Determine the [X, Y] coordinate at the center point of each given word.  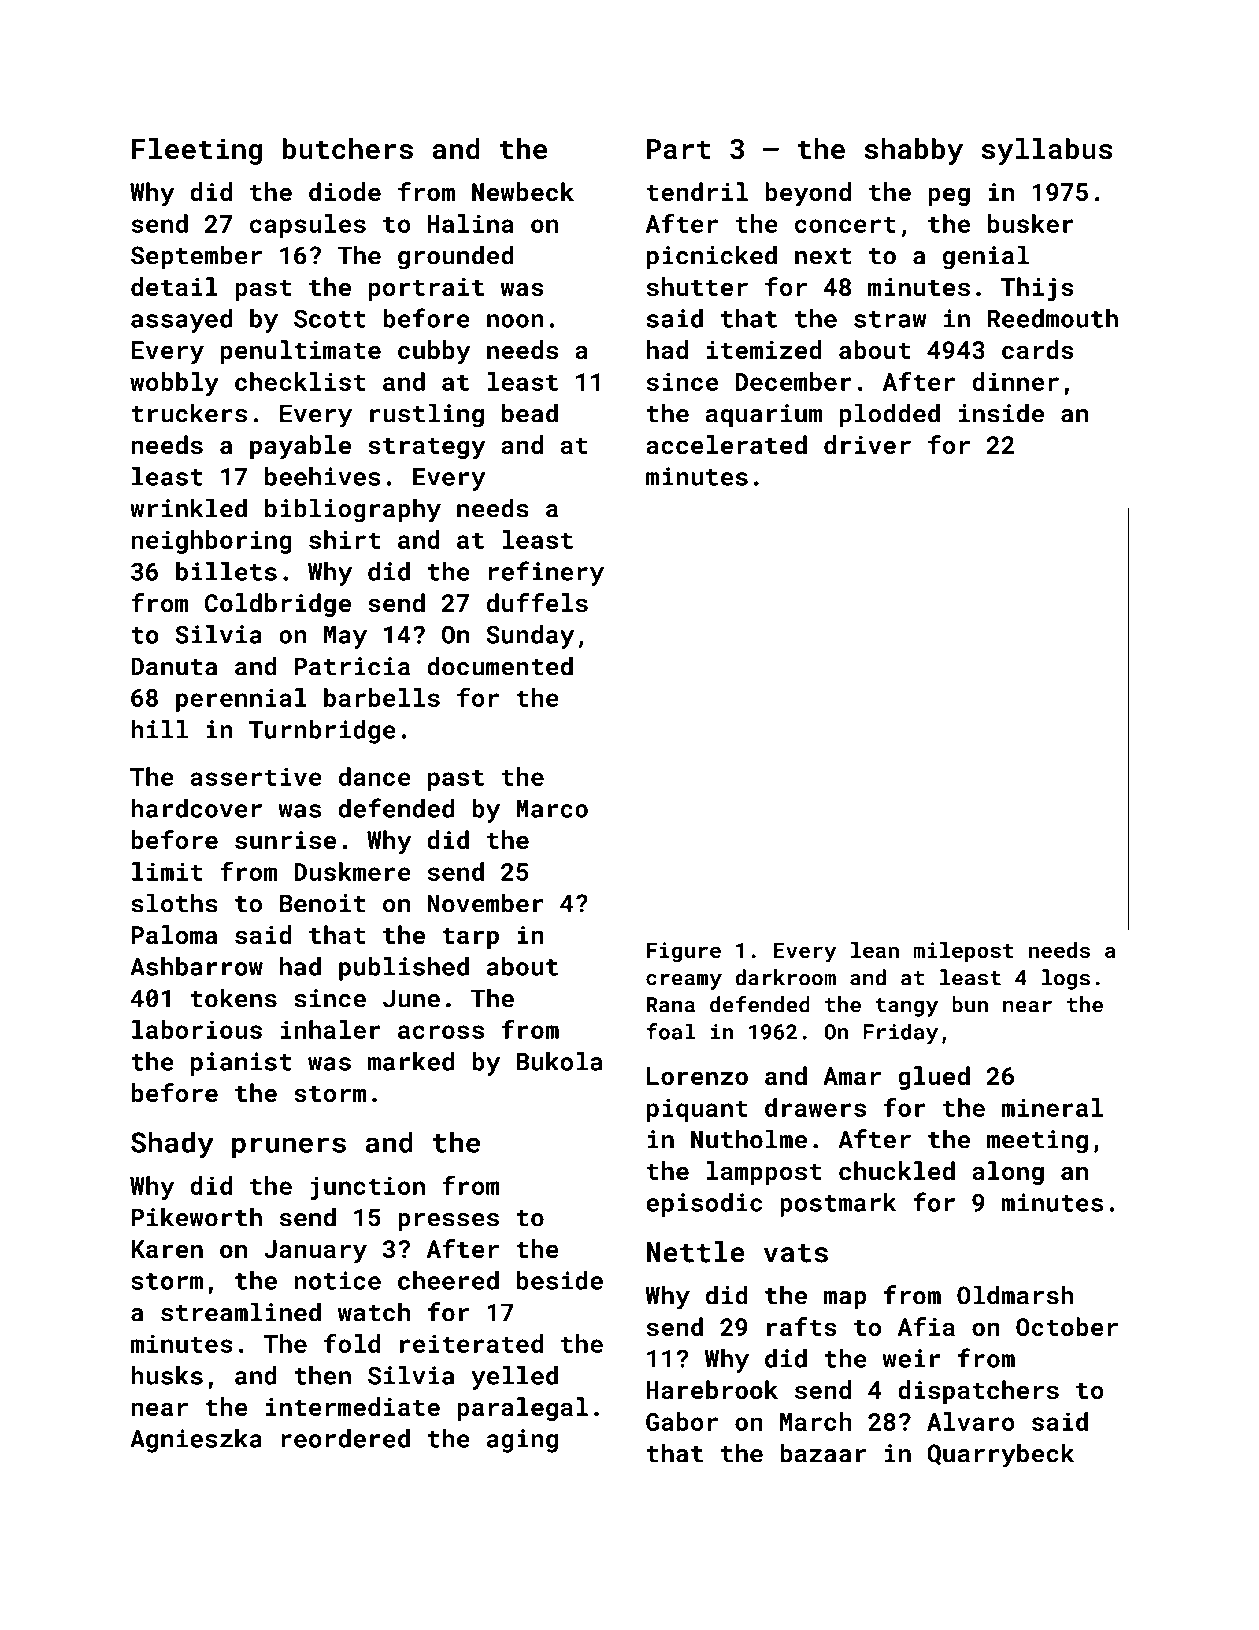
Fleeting [197, 151]
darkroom [785, 977]
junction [367, 1188]
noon [515, 321]
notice [337, 1280]
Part [679, 149]
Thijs [1037, 289]
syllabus [1047, 151]
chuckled [897, 1170]
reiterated [471, 1343]
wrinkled [188, 508]
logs [1066, 979]
